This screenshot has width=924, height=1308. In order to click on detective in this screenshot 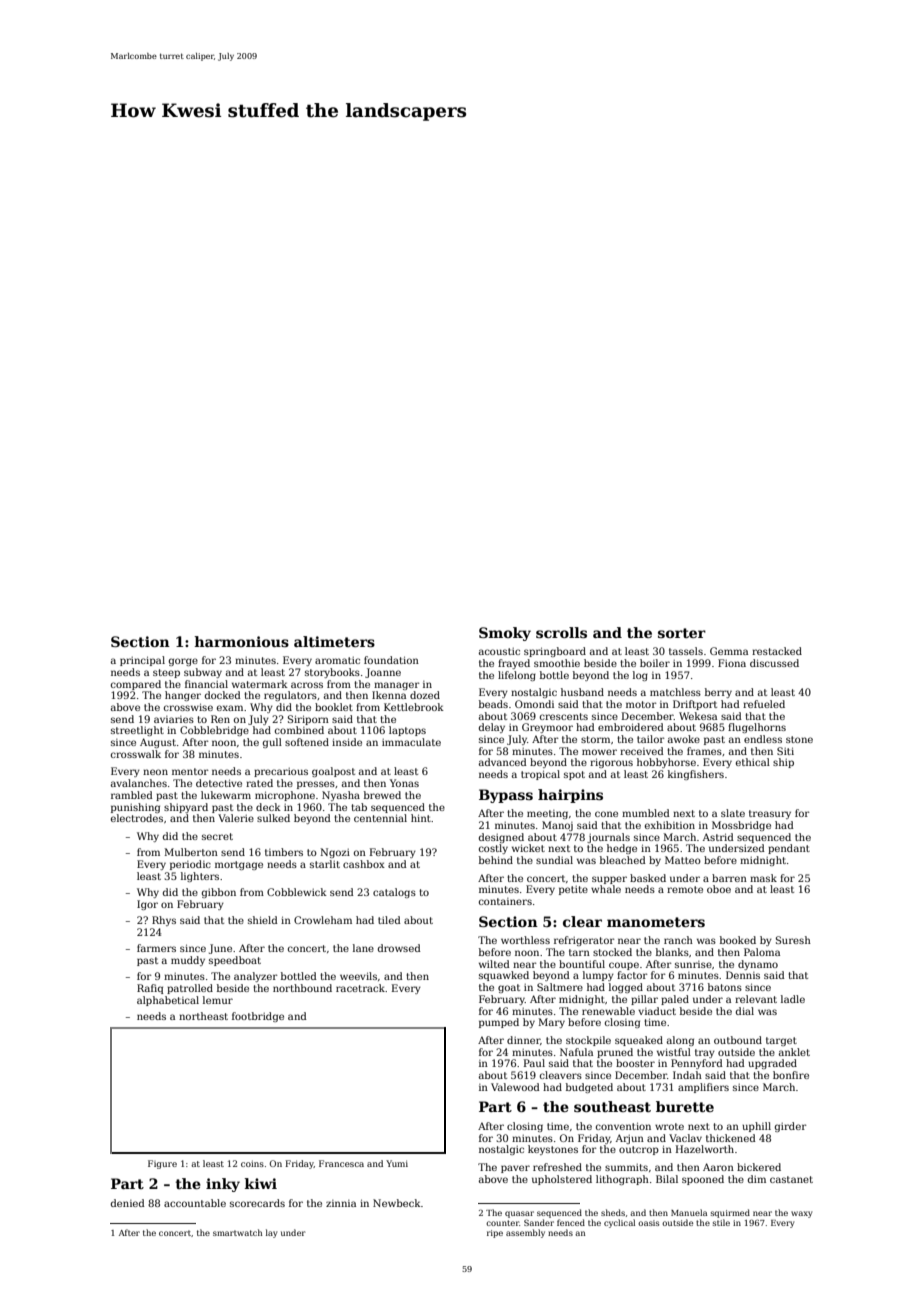, I will do `click(219, 783)`.
